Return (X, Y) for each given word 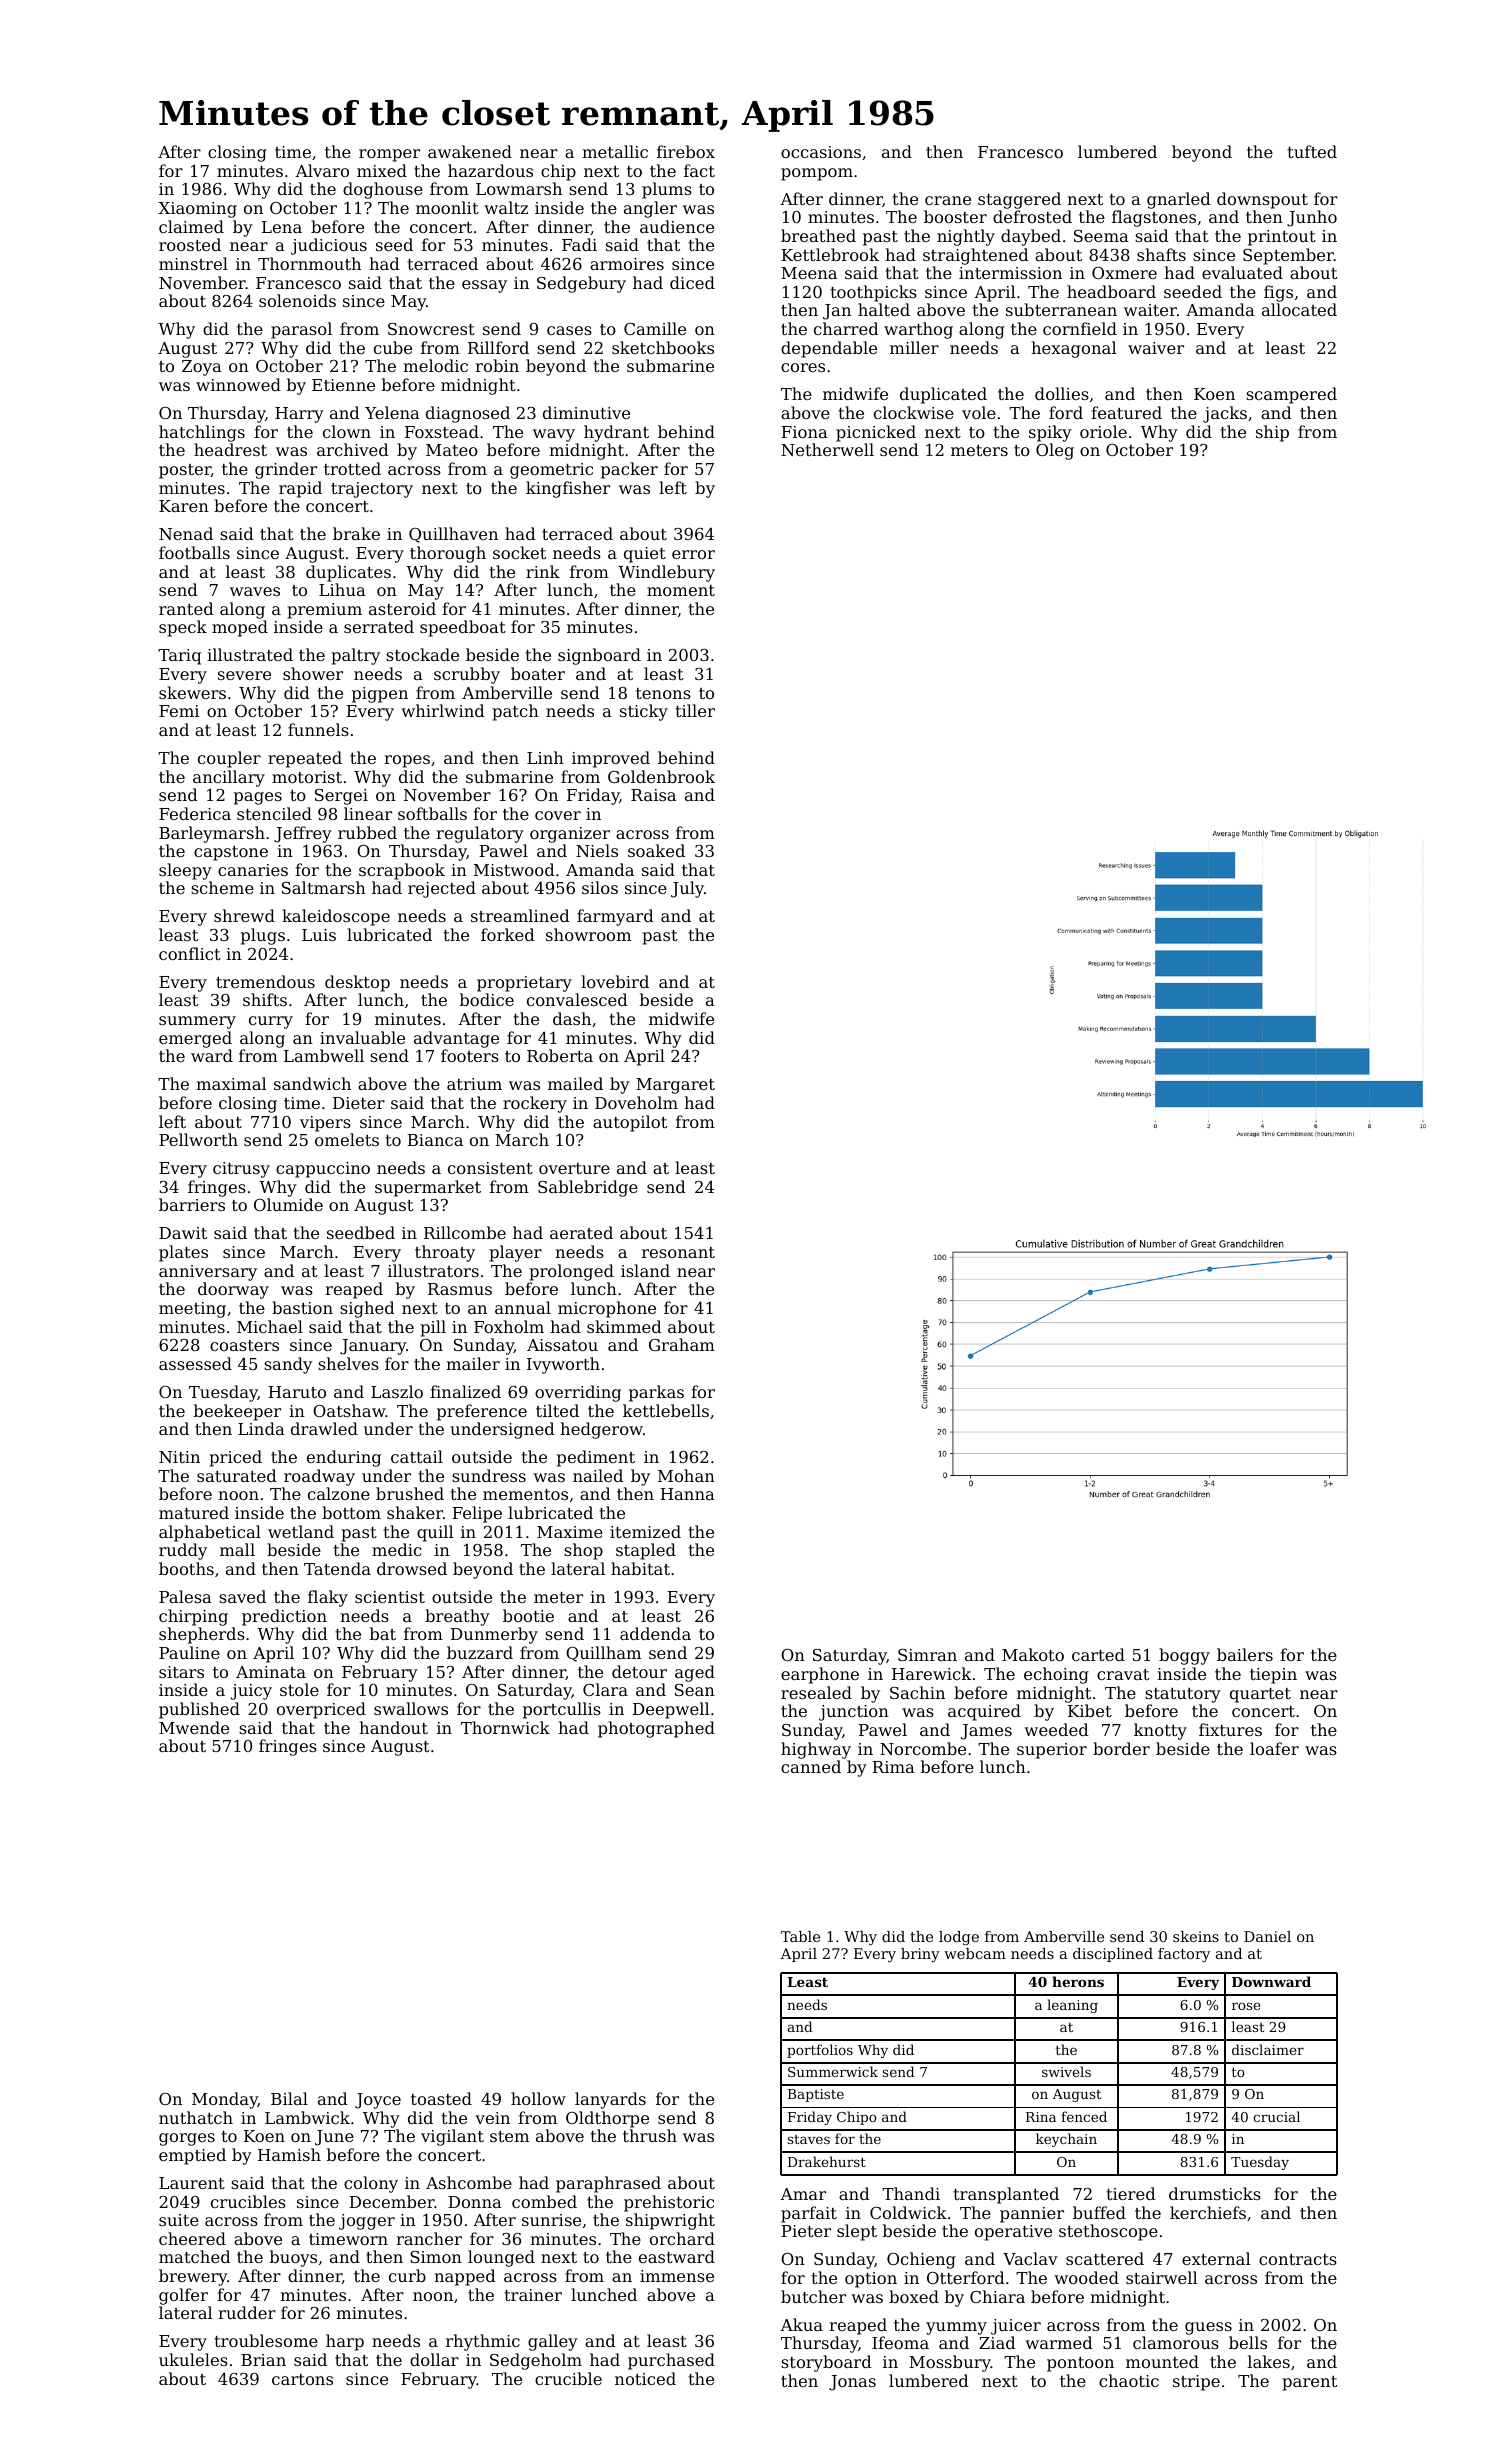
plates (183, 1253)
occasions (821, 152)
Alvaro (322, 170)
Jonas (852, 2383)
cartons (302, 2379)
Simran (927, 1655)
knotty (1160, 1731)
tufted (1312, 151)
